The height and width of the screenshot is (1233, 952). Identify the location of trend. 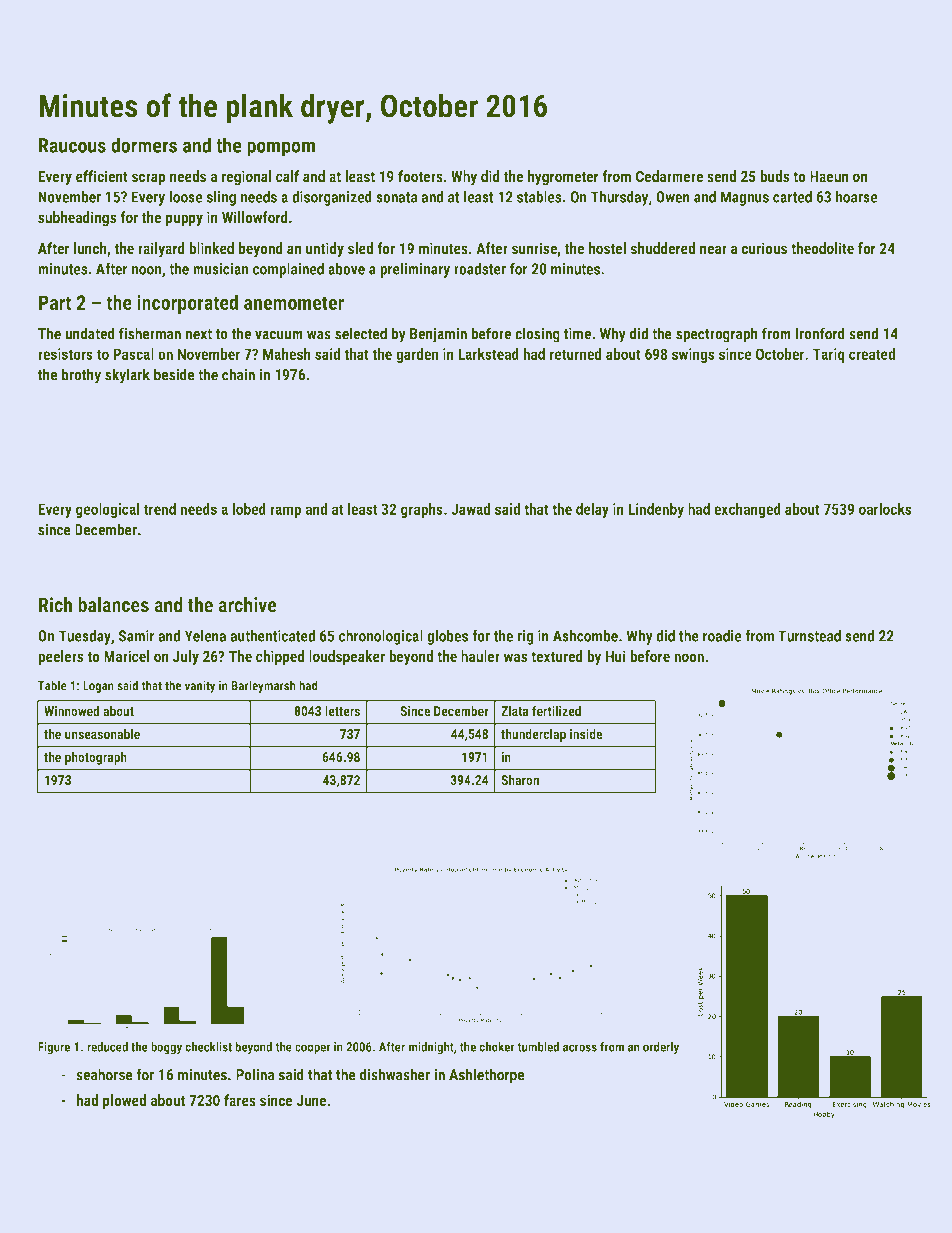
(160, 509).
